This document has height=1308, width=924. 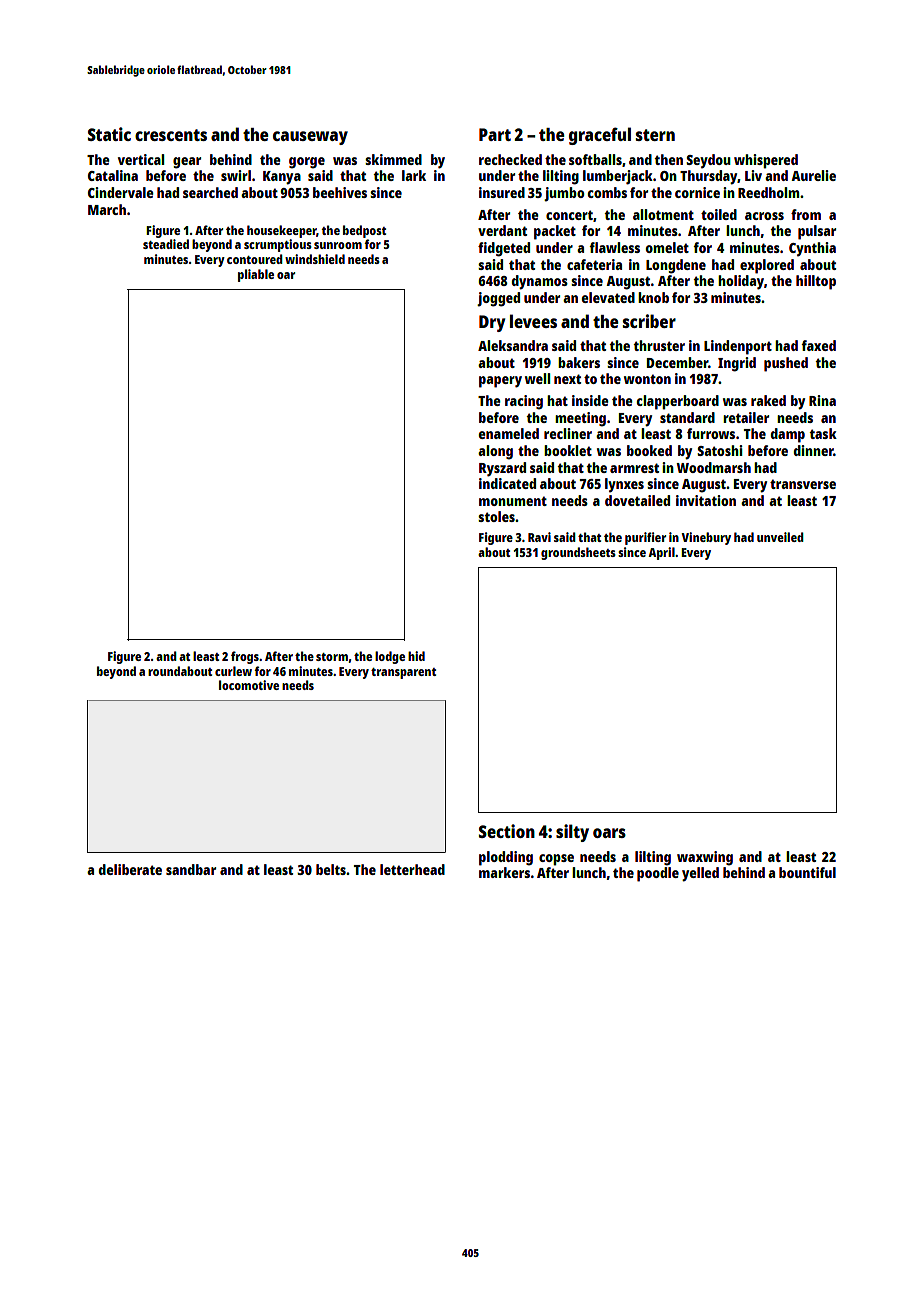 I want to click on pliable, so click(x=256, y=275).
